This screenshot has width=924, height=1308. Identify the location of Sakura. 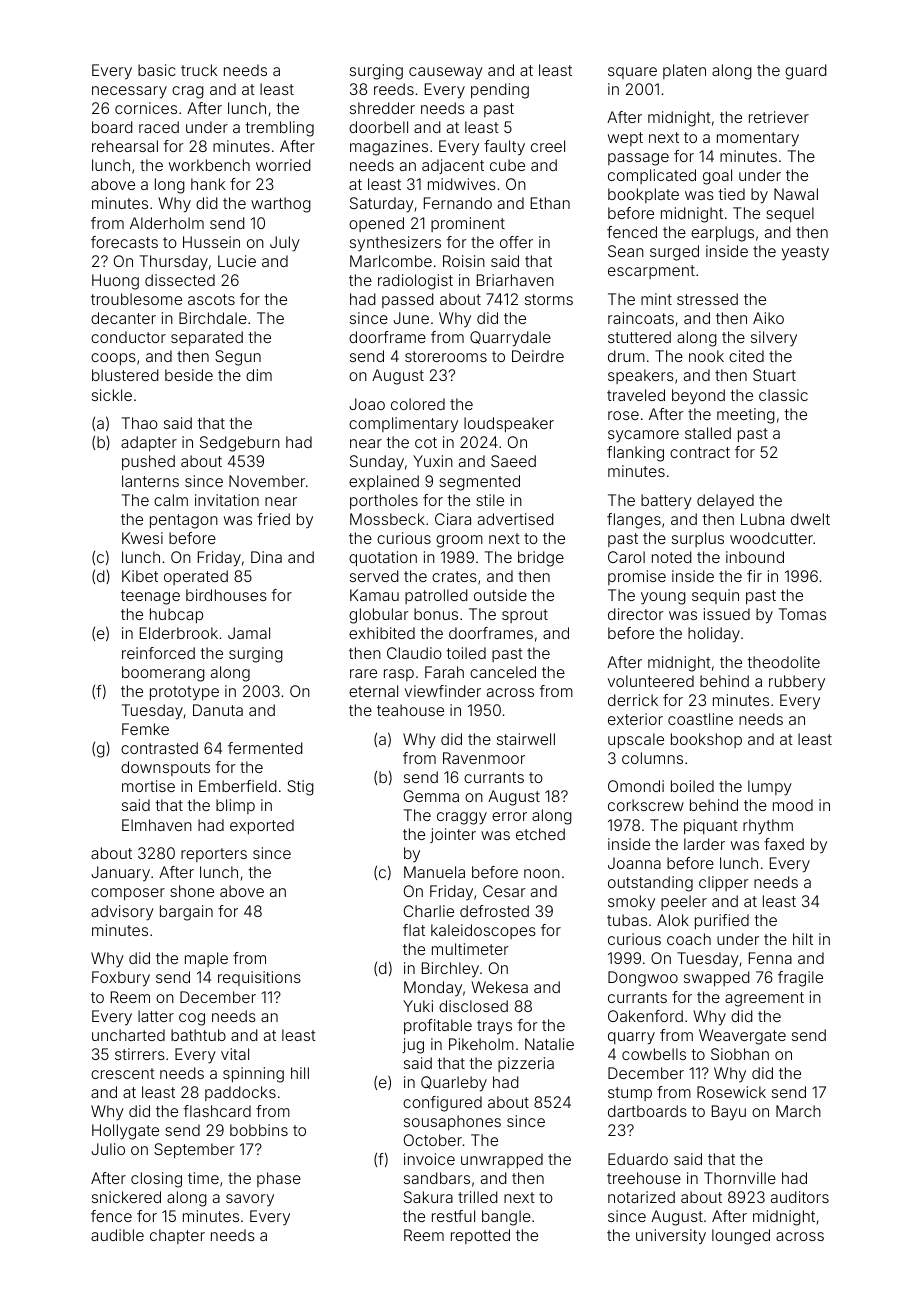
(428, 1197).
